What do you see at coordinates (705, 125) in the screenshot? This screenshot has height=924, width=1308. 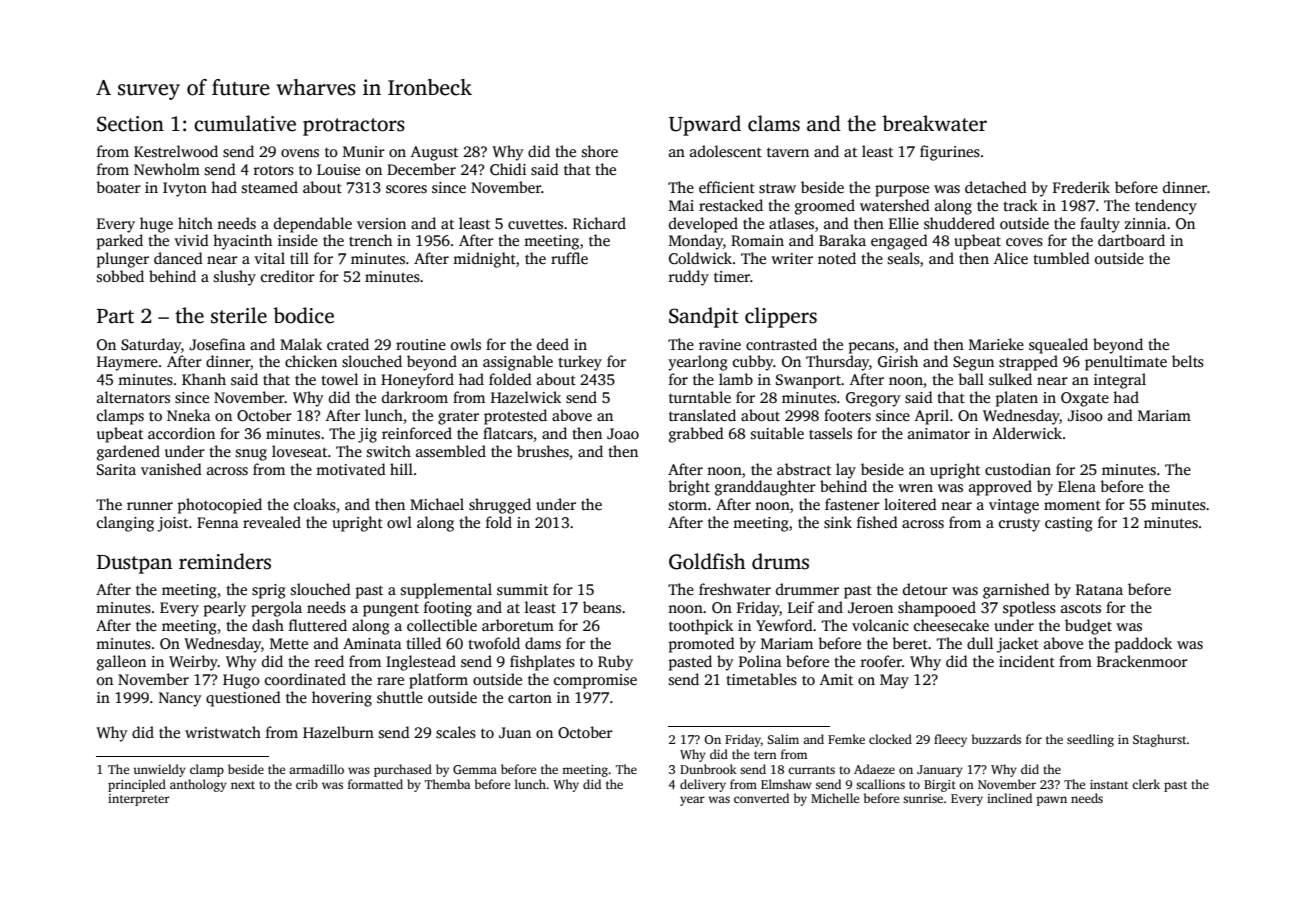 I see `Upward` at bounding box center [705, 125].
